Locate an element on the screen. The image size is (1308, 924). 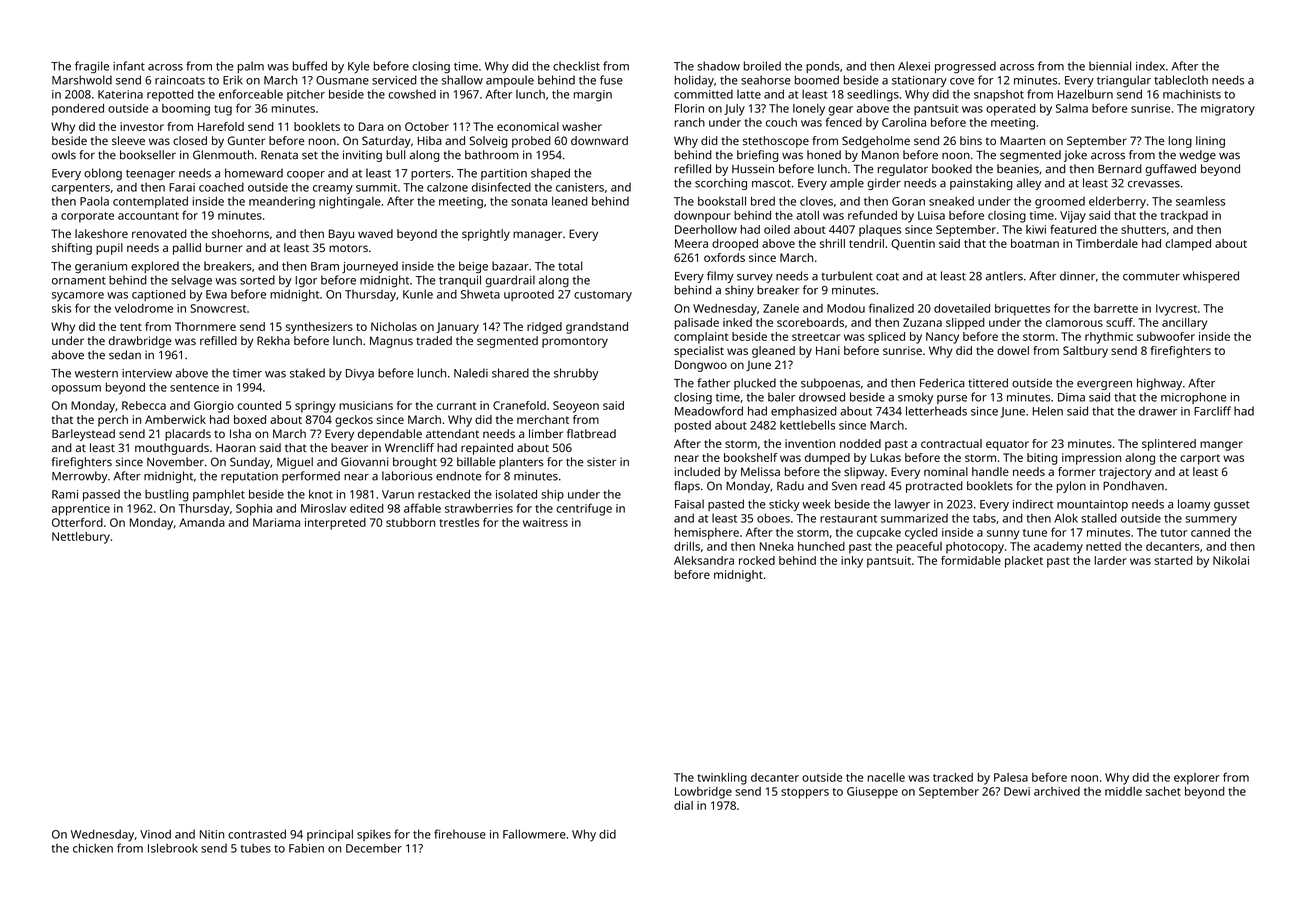
tablecloth is located at coordinates (1181, 80).
